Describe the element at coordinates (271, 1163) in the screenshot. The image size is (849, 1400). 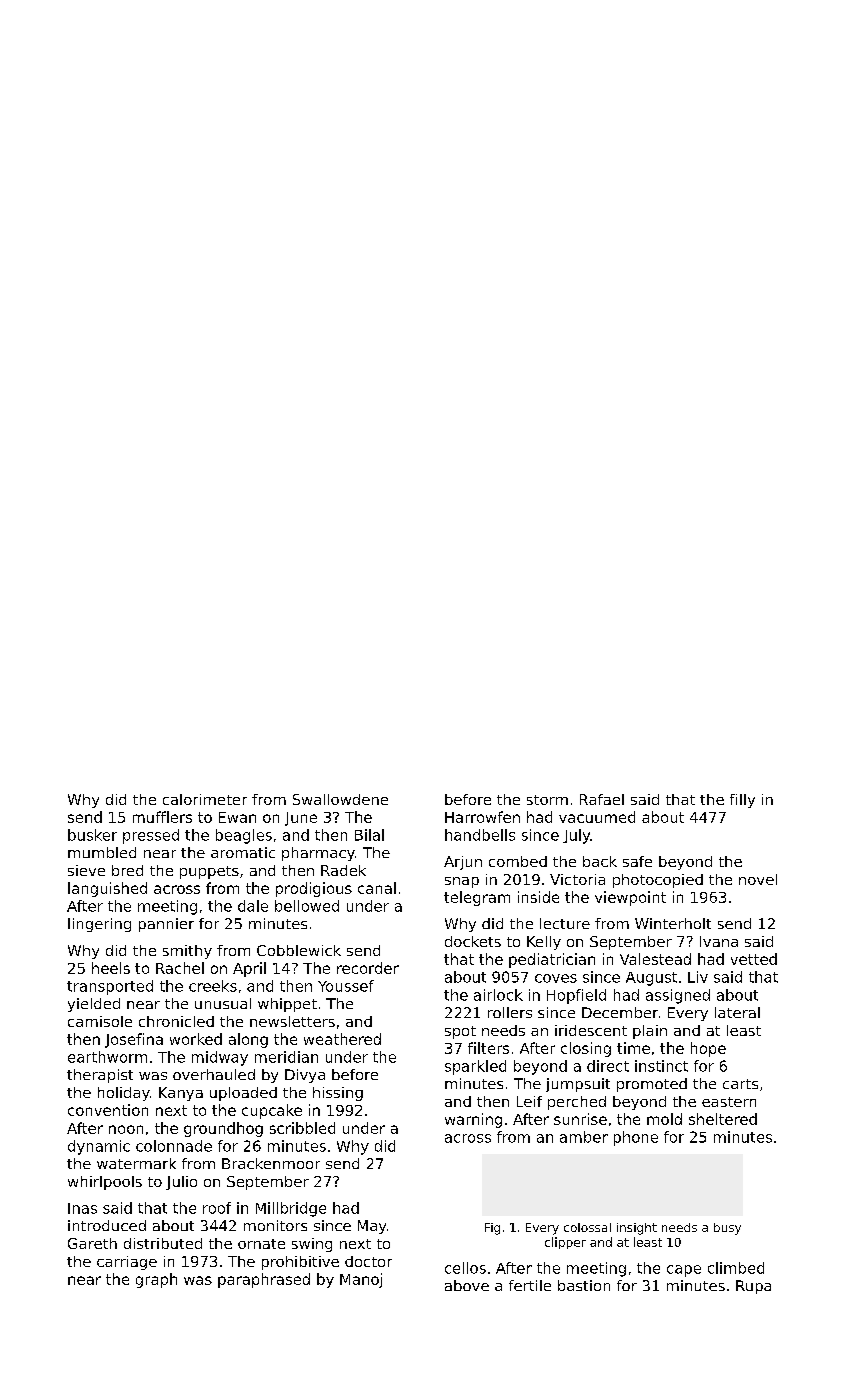
I see `Brackenmoor` at that location.
